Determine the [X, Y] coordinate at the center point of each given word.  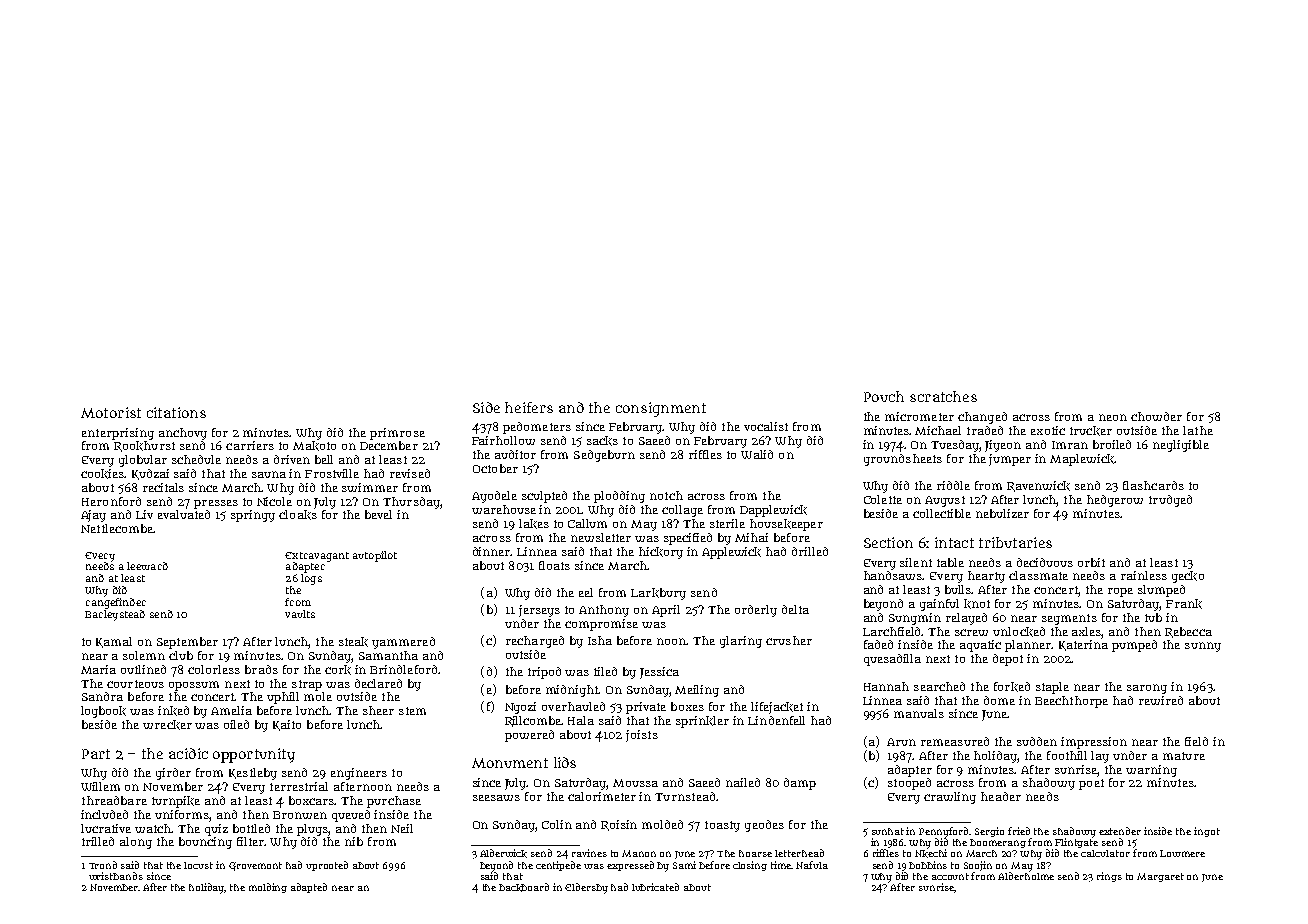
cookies [103, 474]
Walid [757, 454]
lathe [1198, 430]
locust [198, 865]
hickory [661, 553]
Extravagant [317, 557]
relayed [966, 619]
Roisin [619, 825]
